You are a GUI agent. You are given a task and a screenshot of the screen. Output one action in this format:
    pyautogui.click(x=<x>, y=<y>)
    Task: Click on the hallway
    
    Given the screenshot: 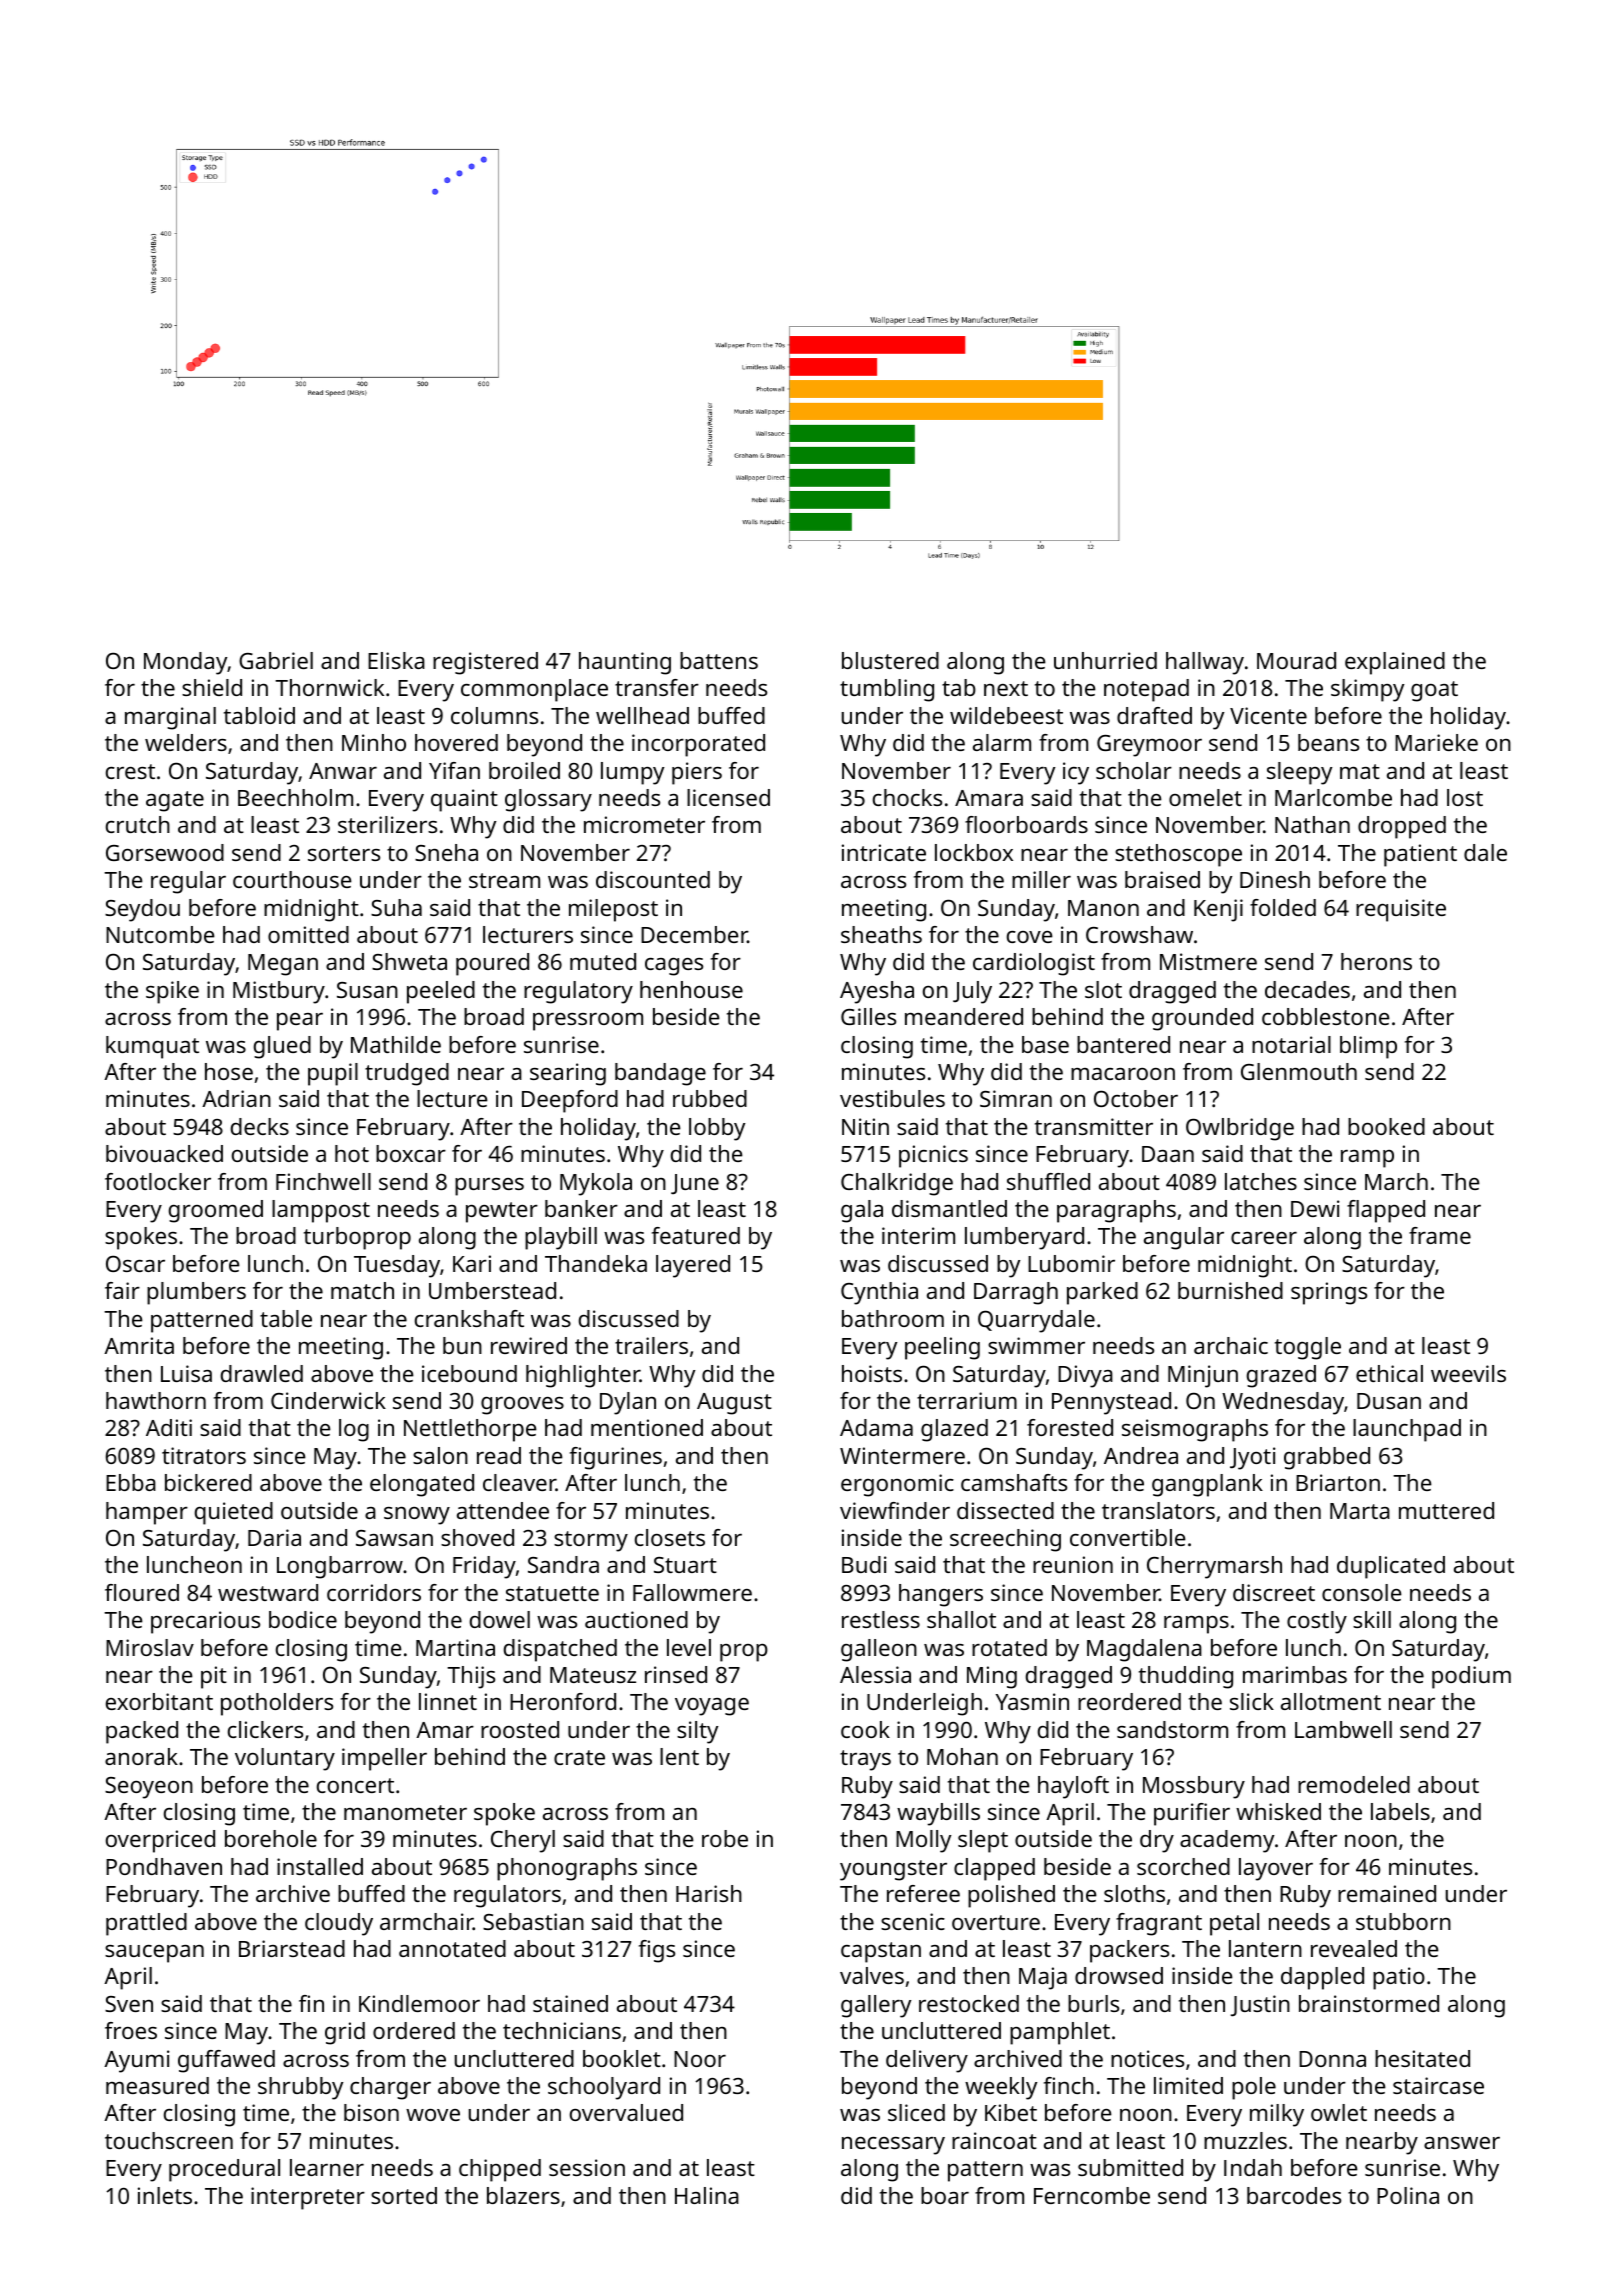 What is the action you would take?
    pyautogui.click(x=1205, y=663)
